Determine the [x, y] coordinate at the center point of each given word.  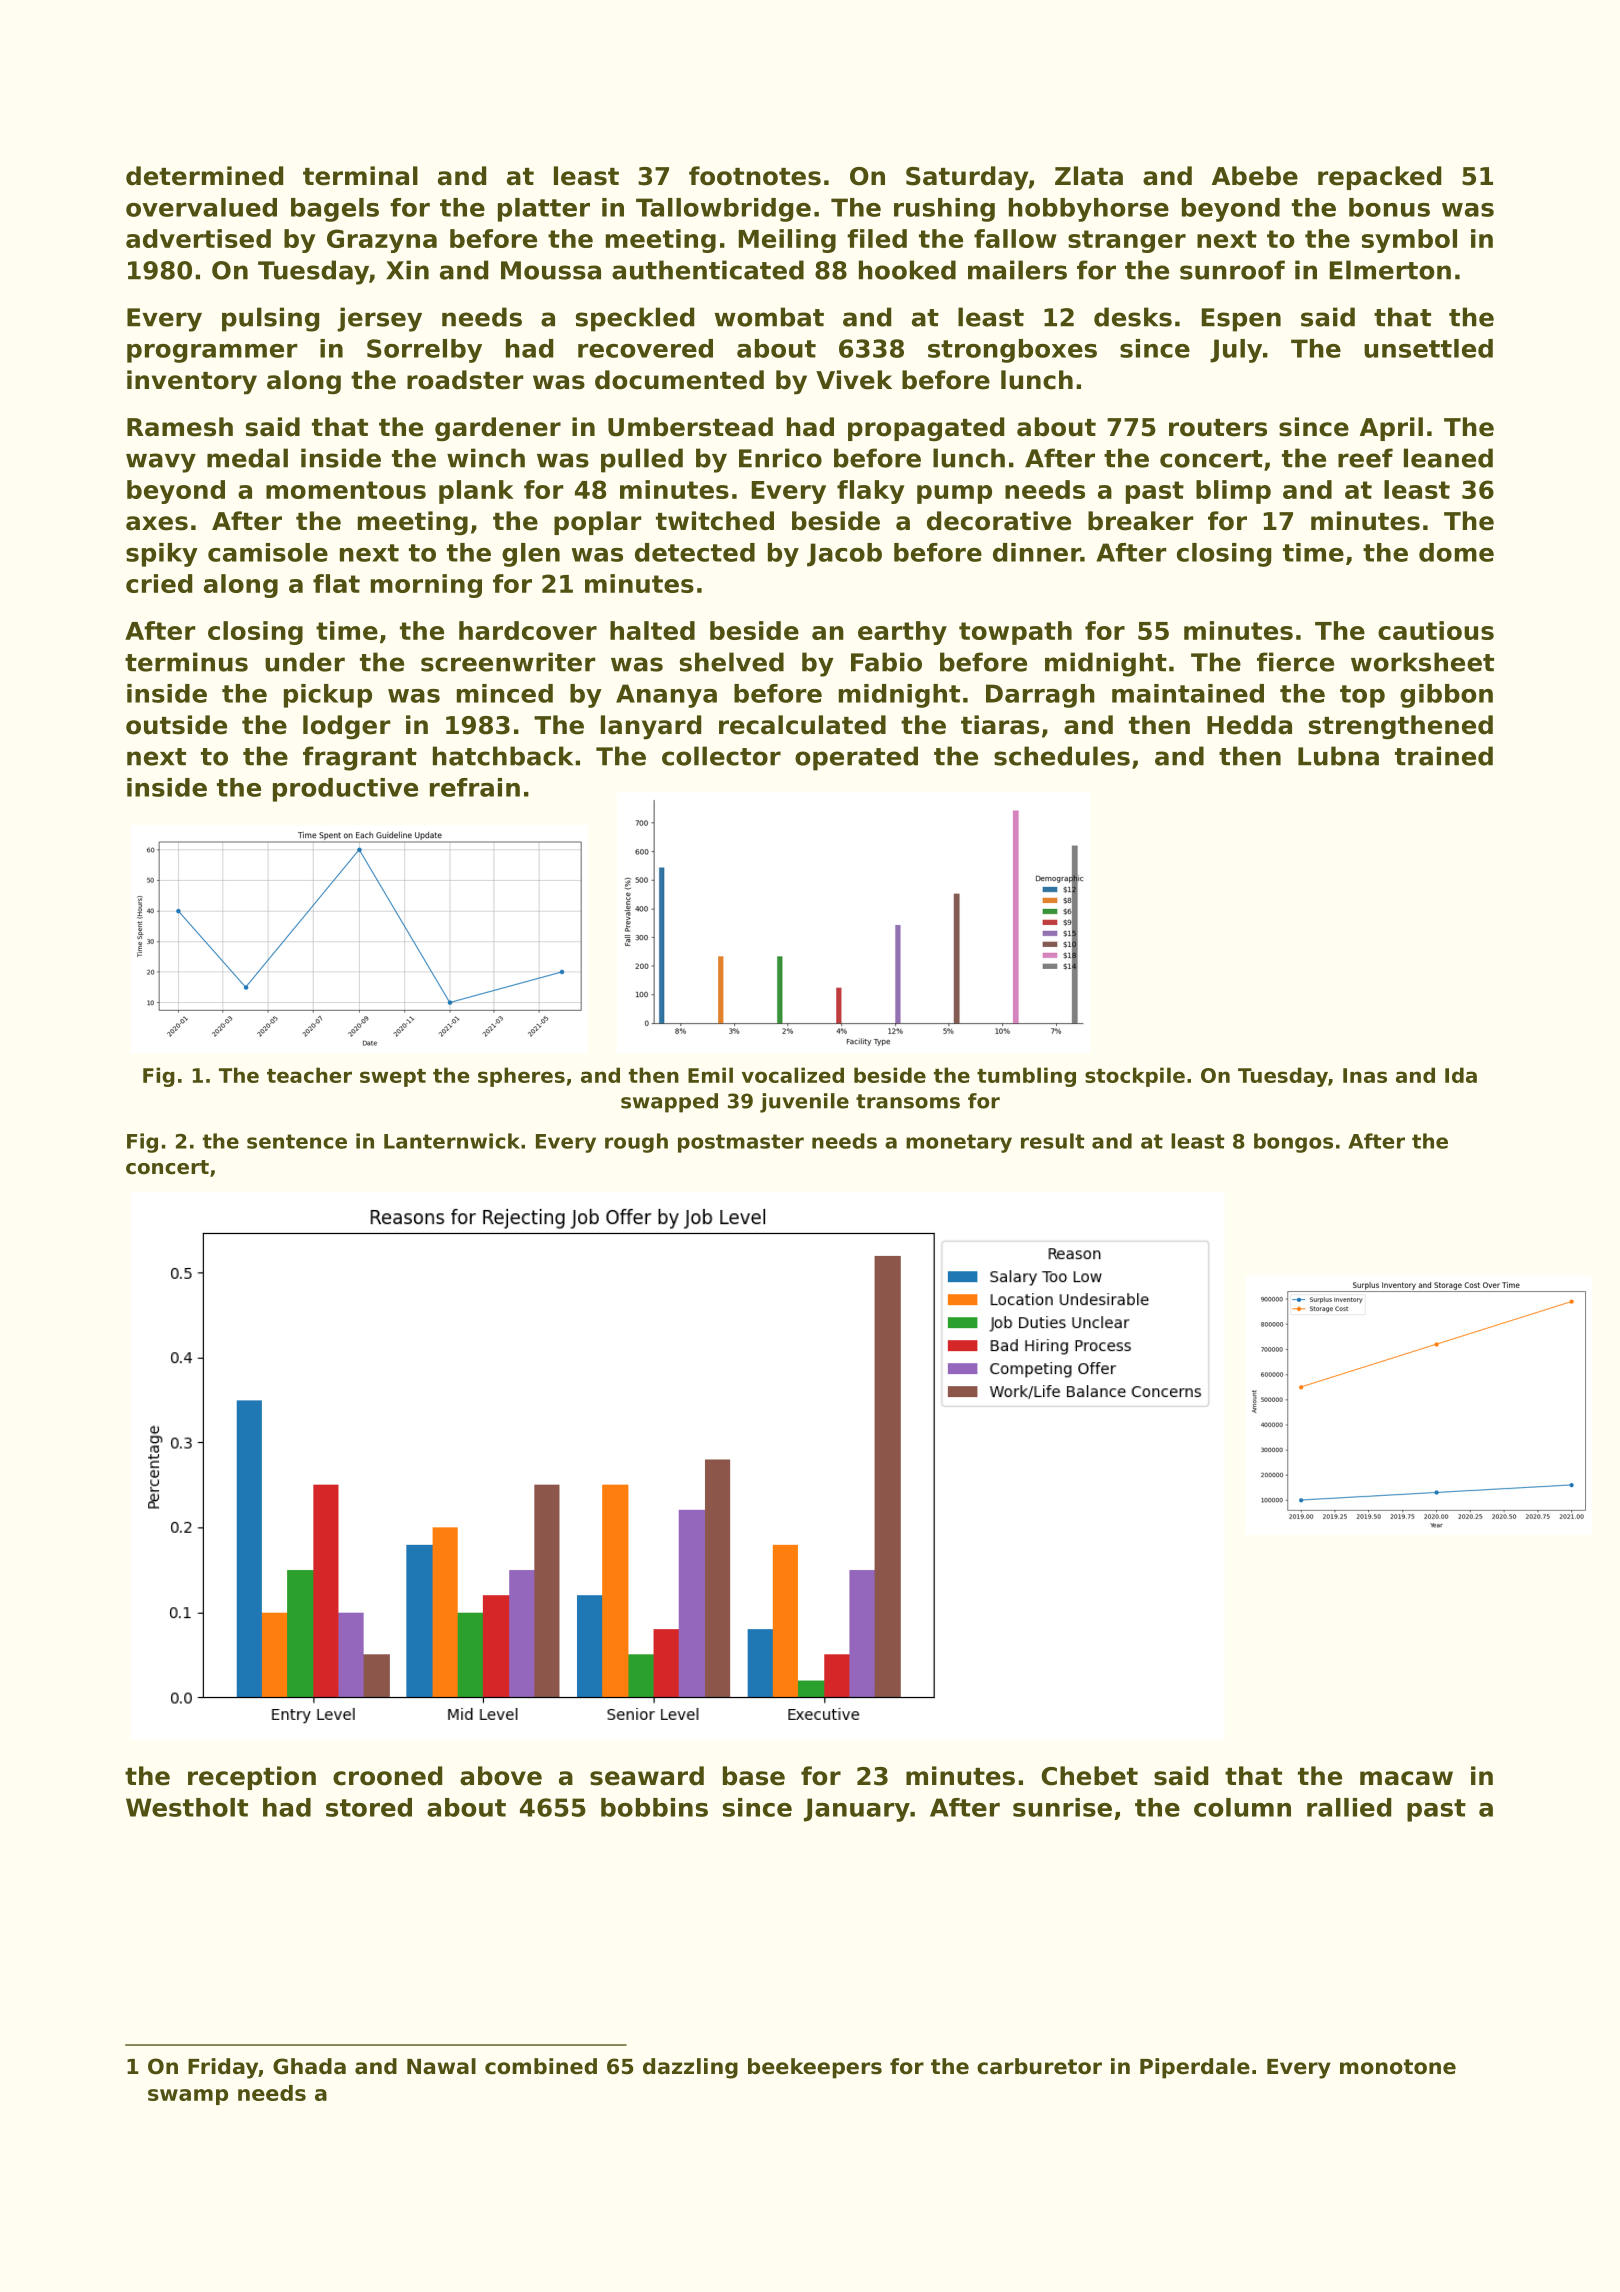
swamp [188, 2097]
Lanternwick [452, 1141]
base [754, 1776]
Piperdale [1195, 2068]
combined [541, 2066]
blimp [1233, 492]
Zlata [1089, 176]
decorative [999, 521]
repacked [1379, 178]
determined [204, 176]
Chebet [1090, 1776]
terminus [186, 662]
